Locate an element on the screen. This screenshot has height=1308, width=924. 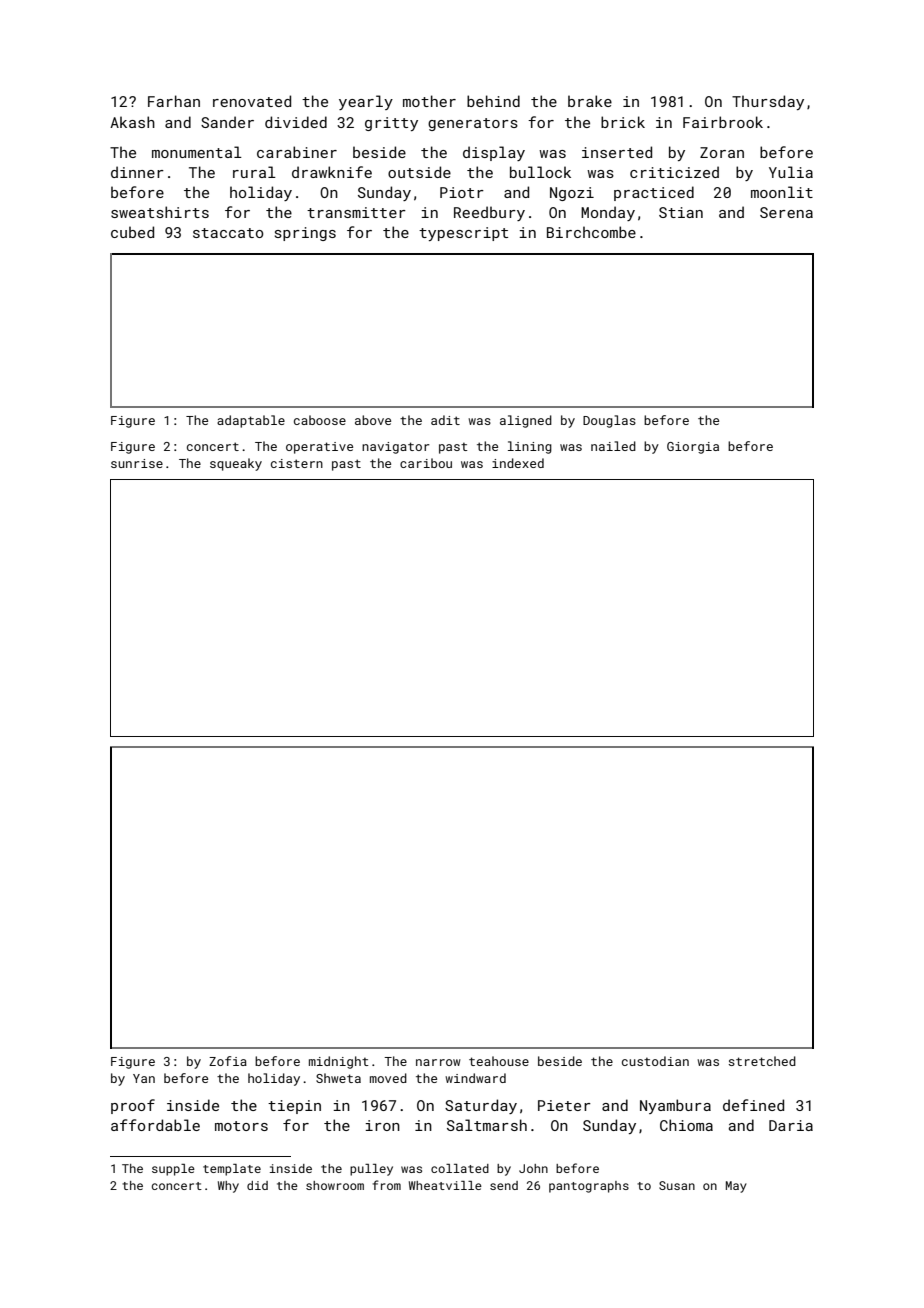
squeaky is located at coordinates (236, 464).
